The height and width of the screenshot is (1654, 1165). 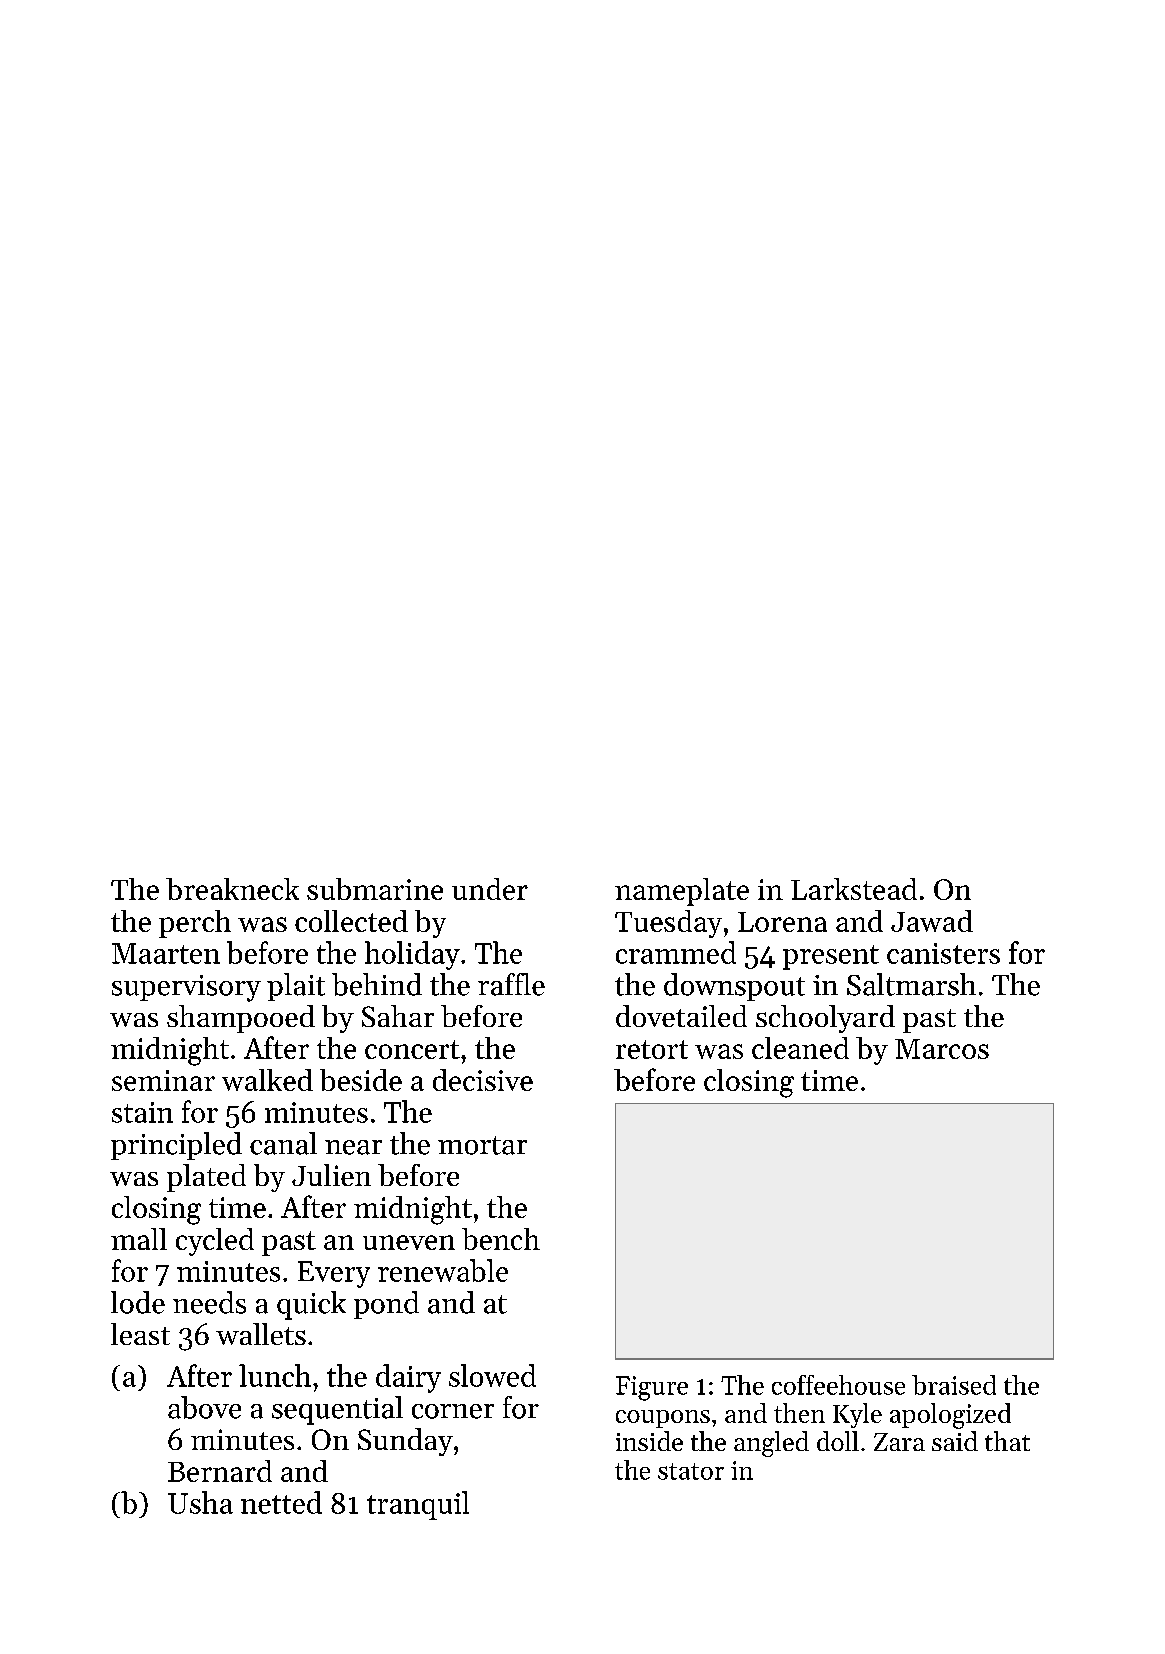 What do you see at coordinates (490, 889) in the screenshot?
I see `under` at bounding box center [490, 889].
